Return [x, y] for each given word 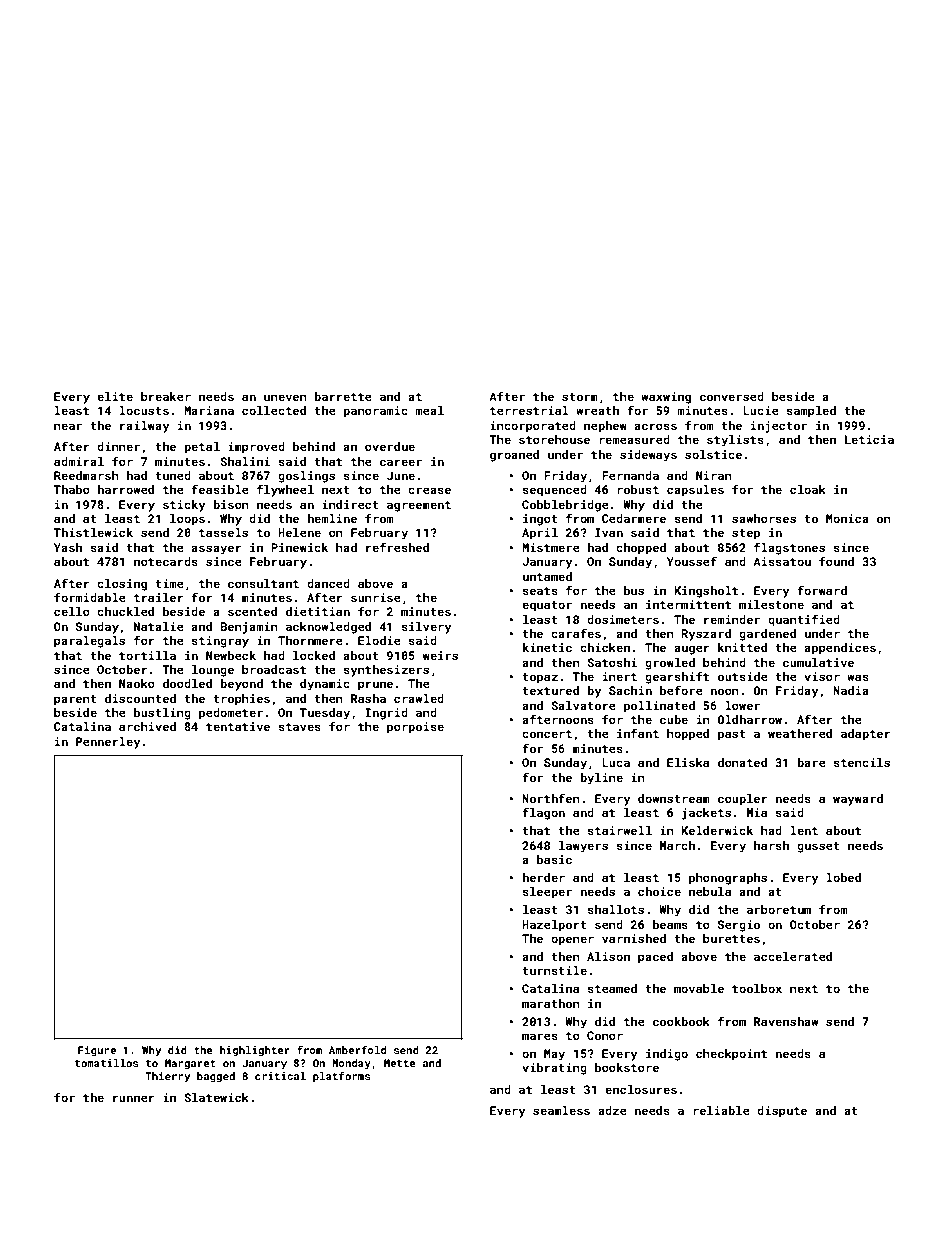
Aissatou [782, 561]
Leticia [869, 439]
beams [670, 924]
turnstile [554, 970]
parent [75, 700]
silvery [426, 628]
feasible [220, 489]
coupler [742, 800]
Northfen [551, 798]
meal [429, 410]
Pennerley [108, 743]
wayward [858, 800]
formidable [90, 597]
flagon [543, 813]
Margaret [190, 1064]
